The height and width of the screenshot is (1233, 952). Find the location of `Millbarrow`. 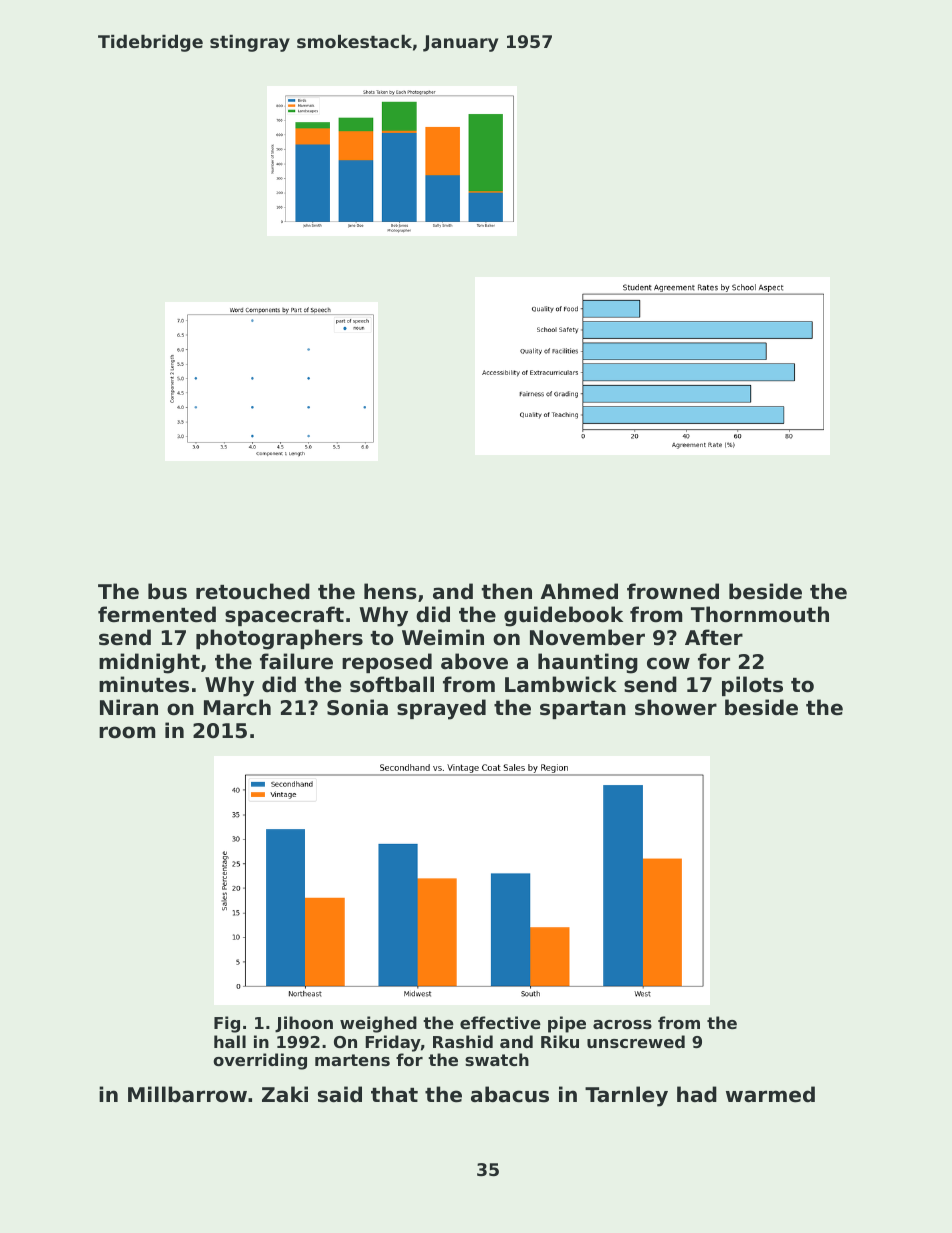

Millbarrow is located at coordinates (187, 1094).
